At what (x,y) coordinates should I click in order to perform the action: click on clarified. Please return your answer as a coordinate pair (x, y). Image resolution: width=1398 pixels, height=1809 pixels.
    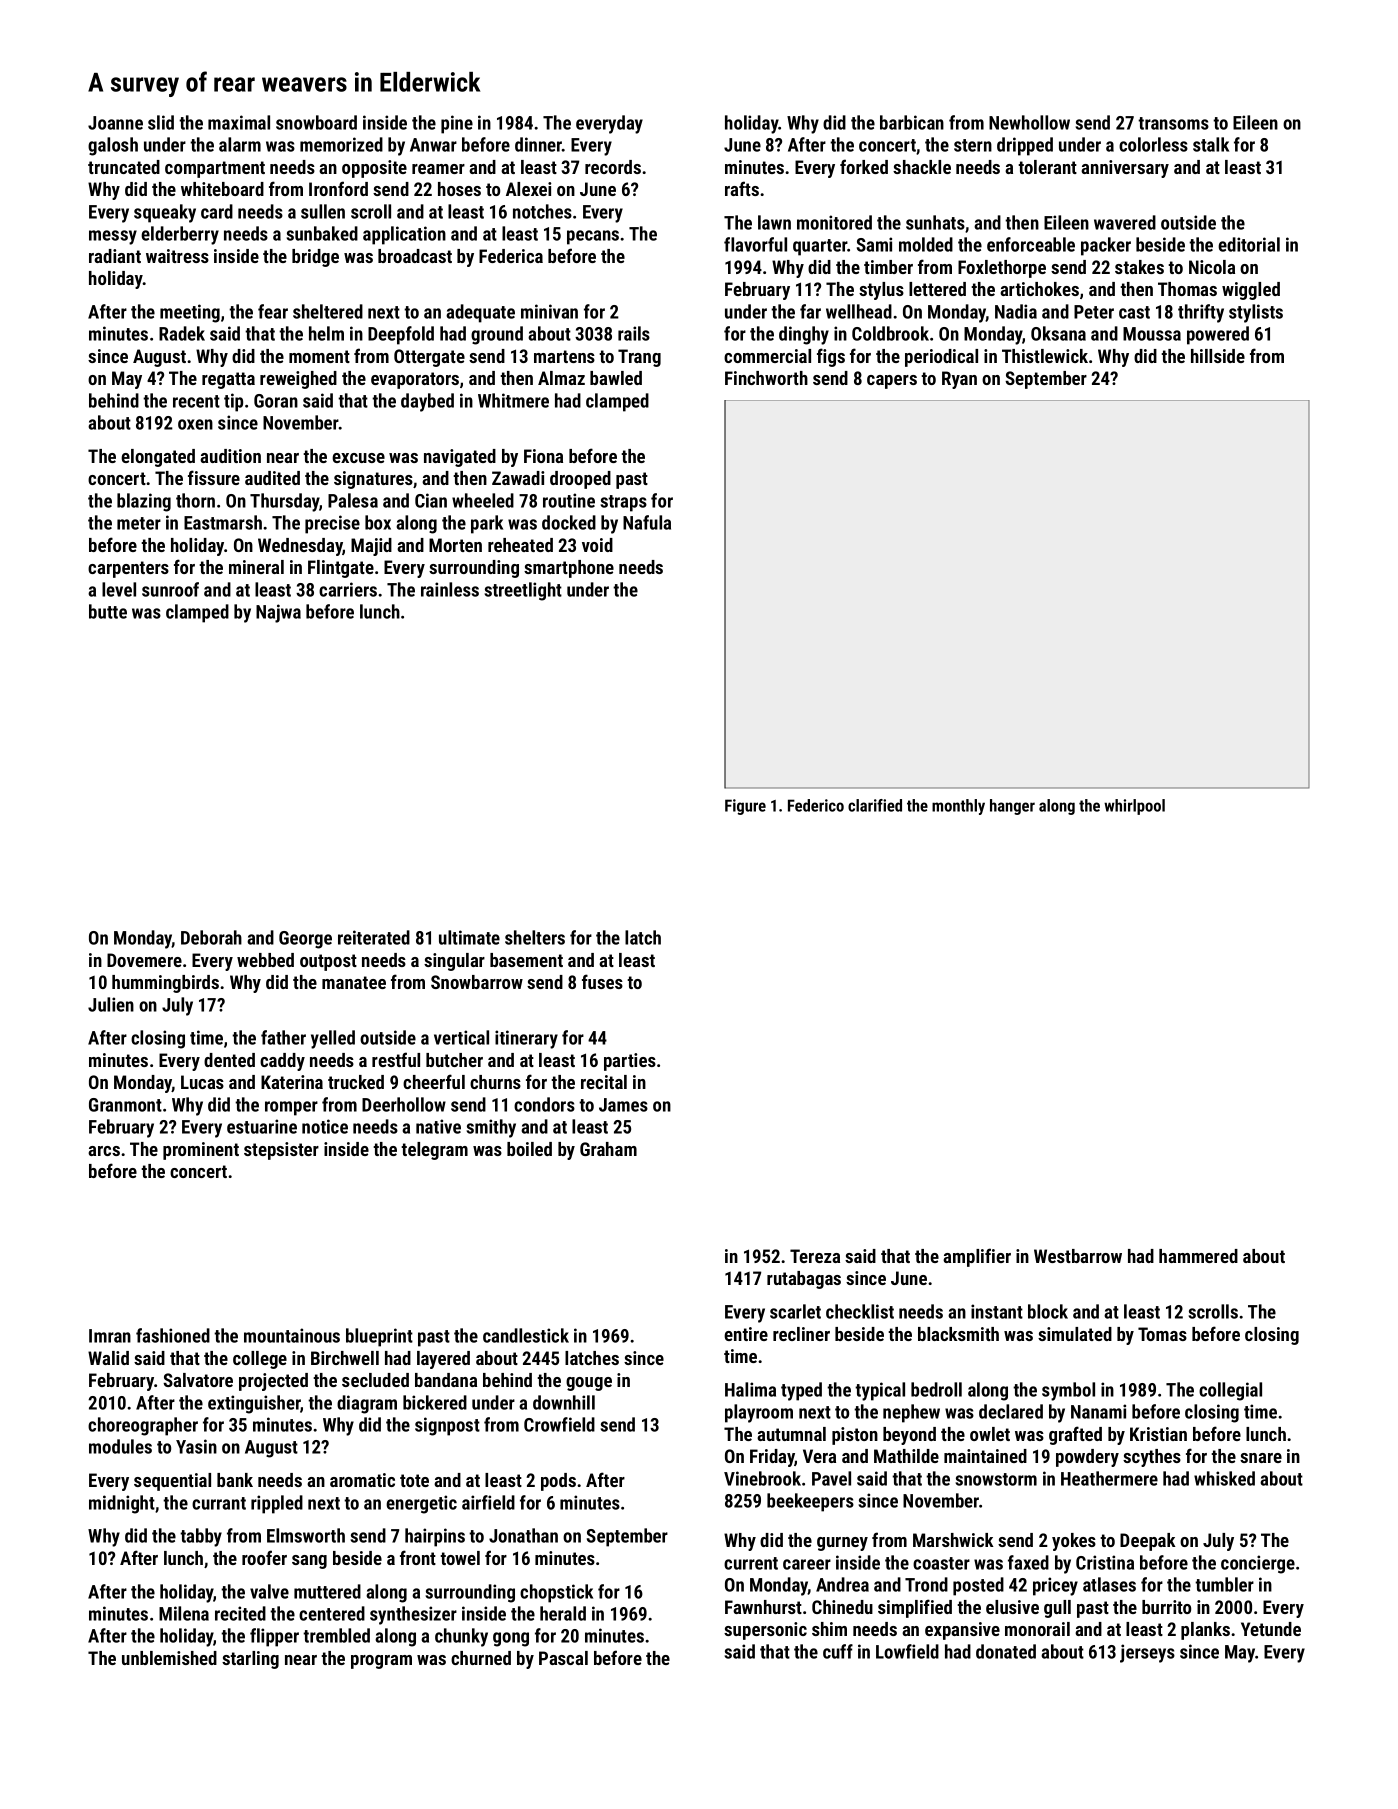
    Looking at the image, I should click on (875, 805).
